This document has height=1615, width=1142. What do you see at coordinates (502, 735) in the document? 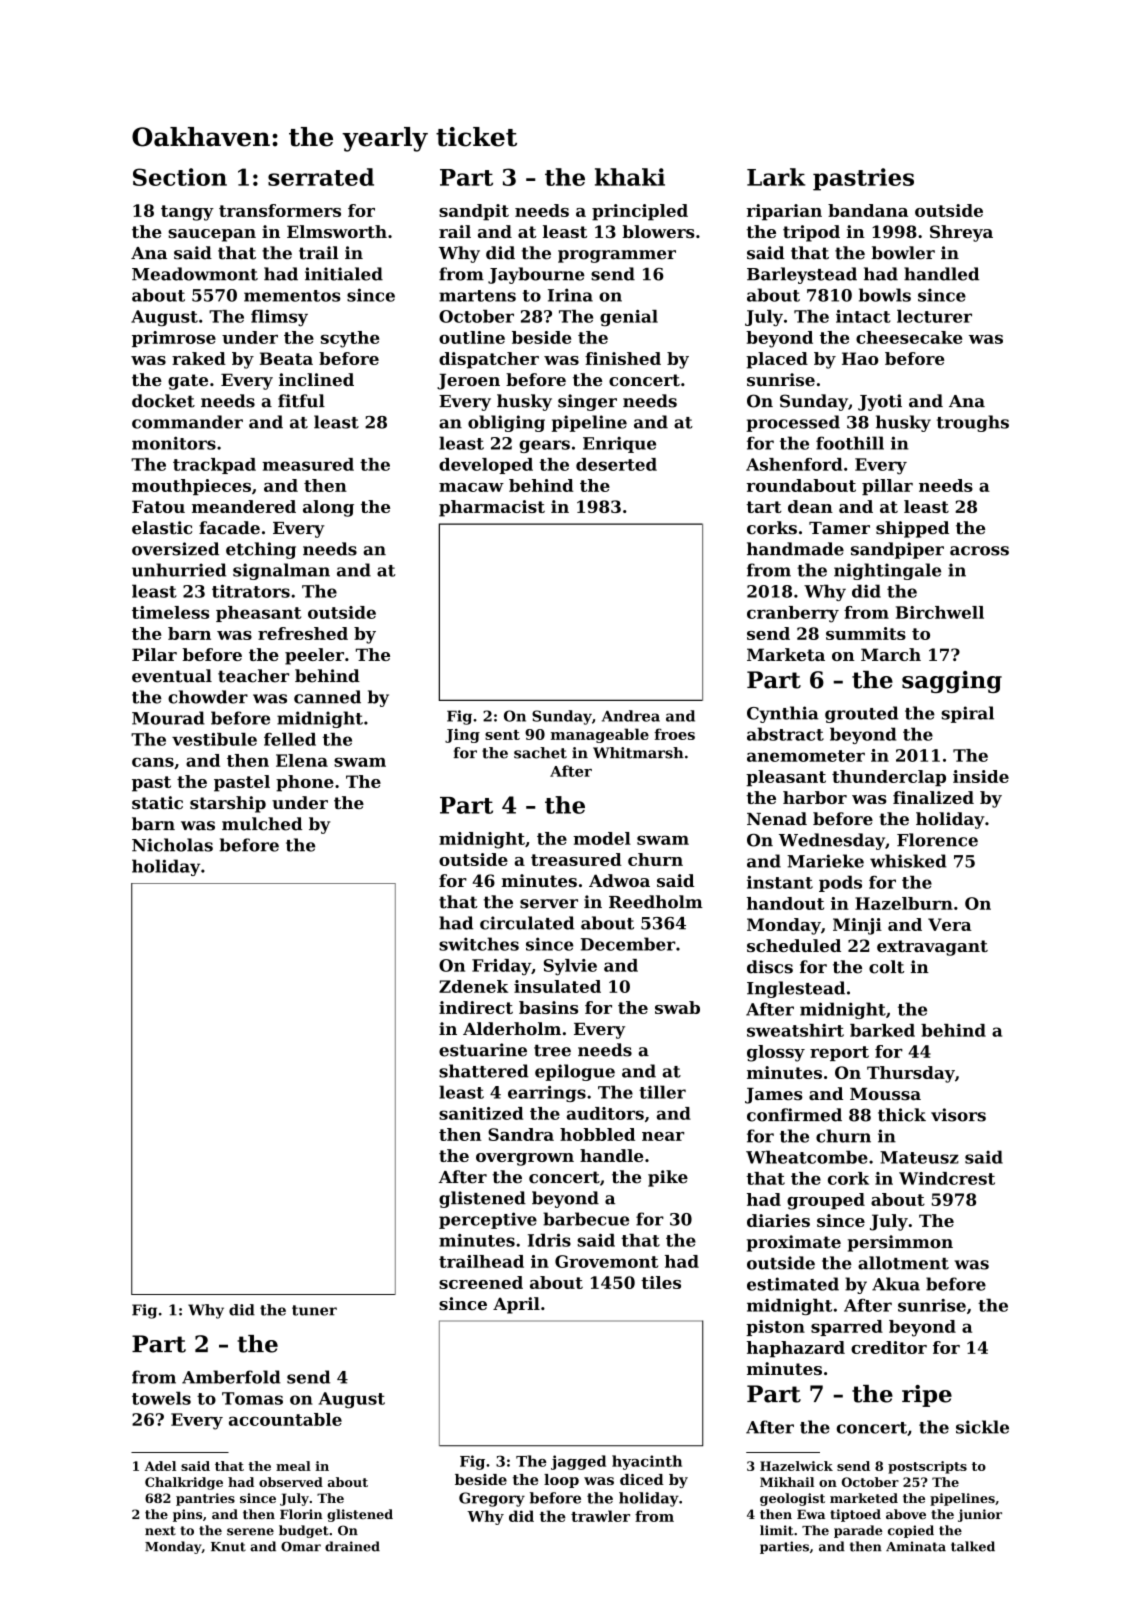
I see `sent` at bounding box center [502, 735].
